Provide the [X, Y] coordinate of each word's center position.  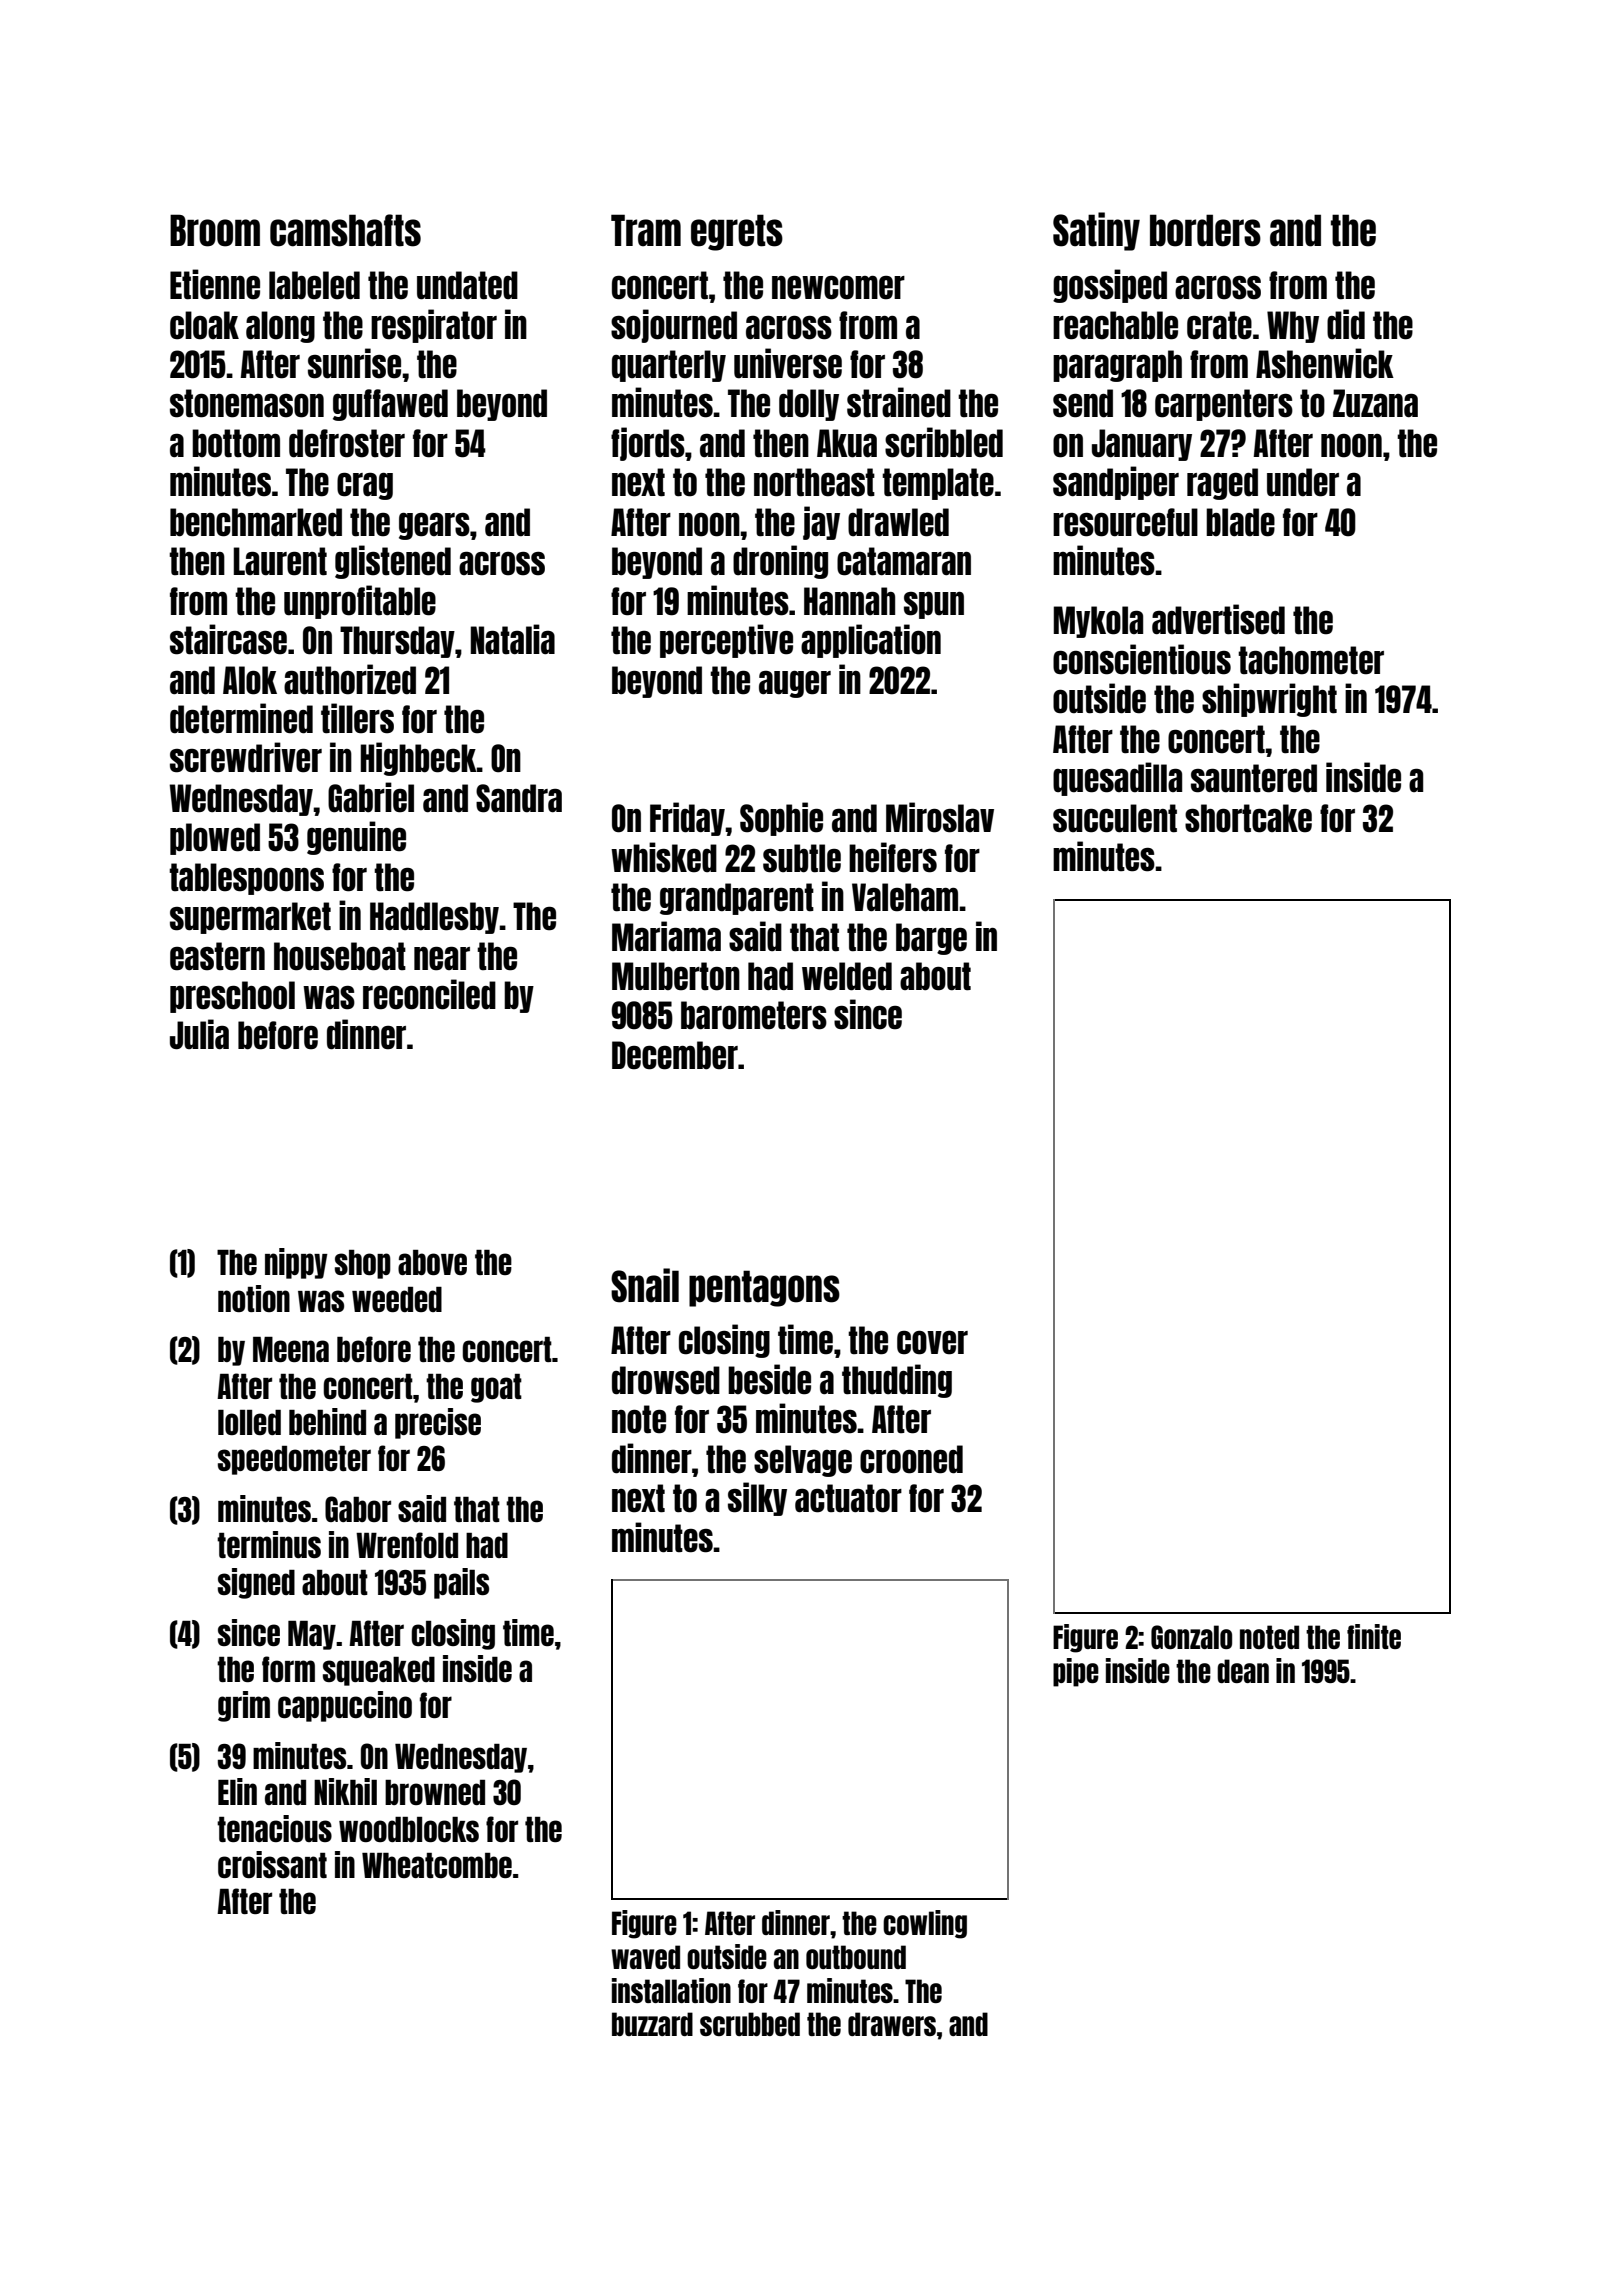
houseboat [340, 956]
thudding [897, 1381]
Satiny [1096, 231]
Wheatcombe [437, 1865]
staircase [228, 639]
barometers [754, 1015]
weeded [397, 1299]
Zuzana [1375, 403]
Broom [215, 230]
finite [1374, 1636]
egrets [737, 232]
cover [932, 1343]
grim [244, 1706]
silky [757, 1499]
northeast [814, 482]
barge [931, 939]
